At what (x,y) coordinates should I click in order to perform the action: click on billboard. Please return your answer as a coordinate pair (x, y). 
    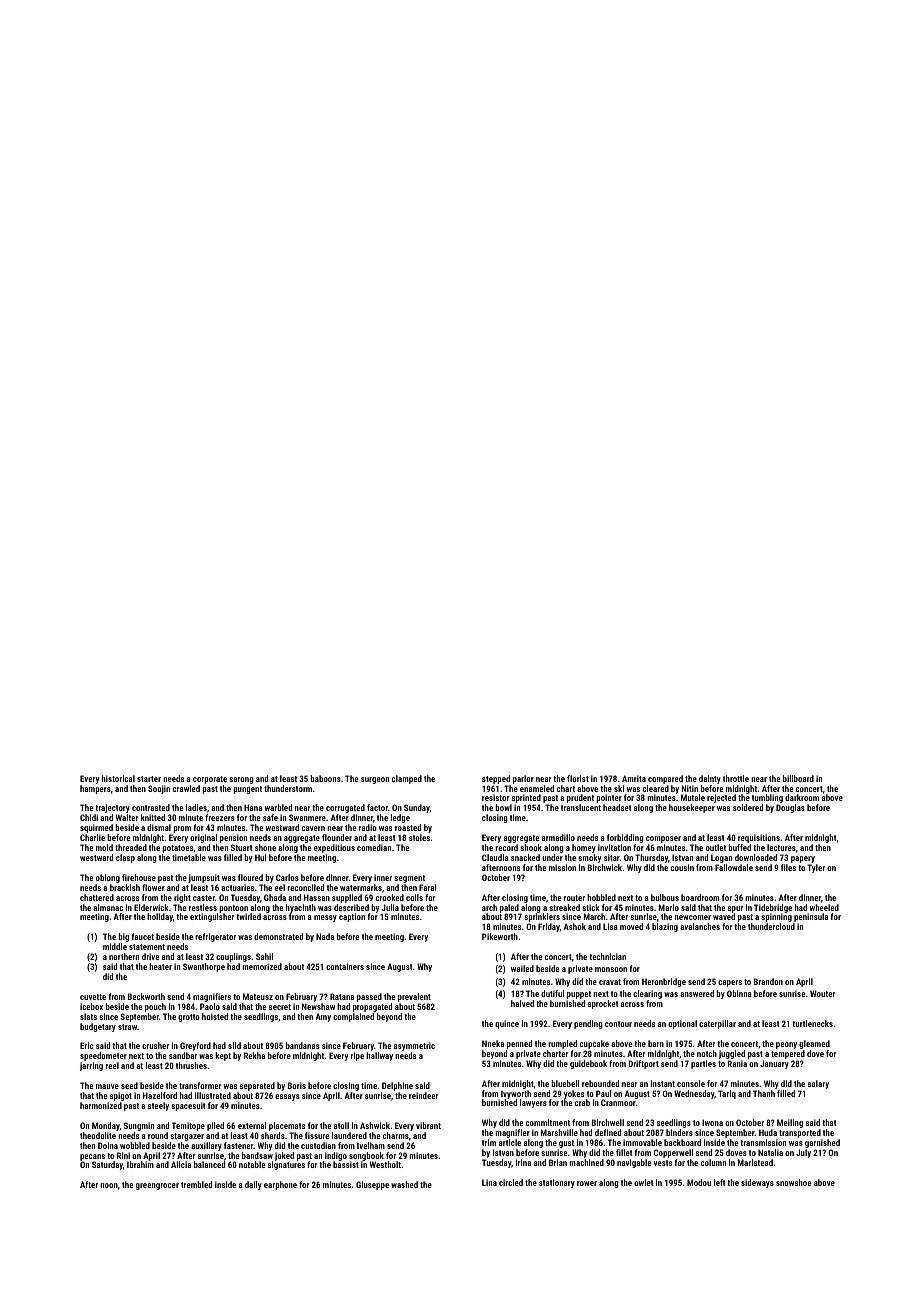
    Looking at the image, I should click on (798, 778).
